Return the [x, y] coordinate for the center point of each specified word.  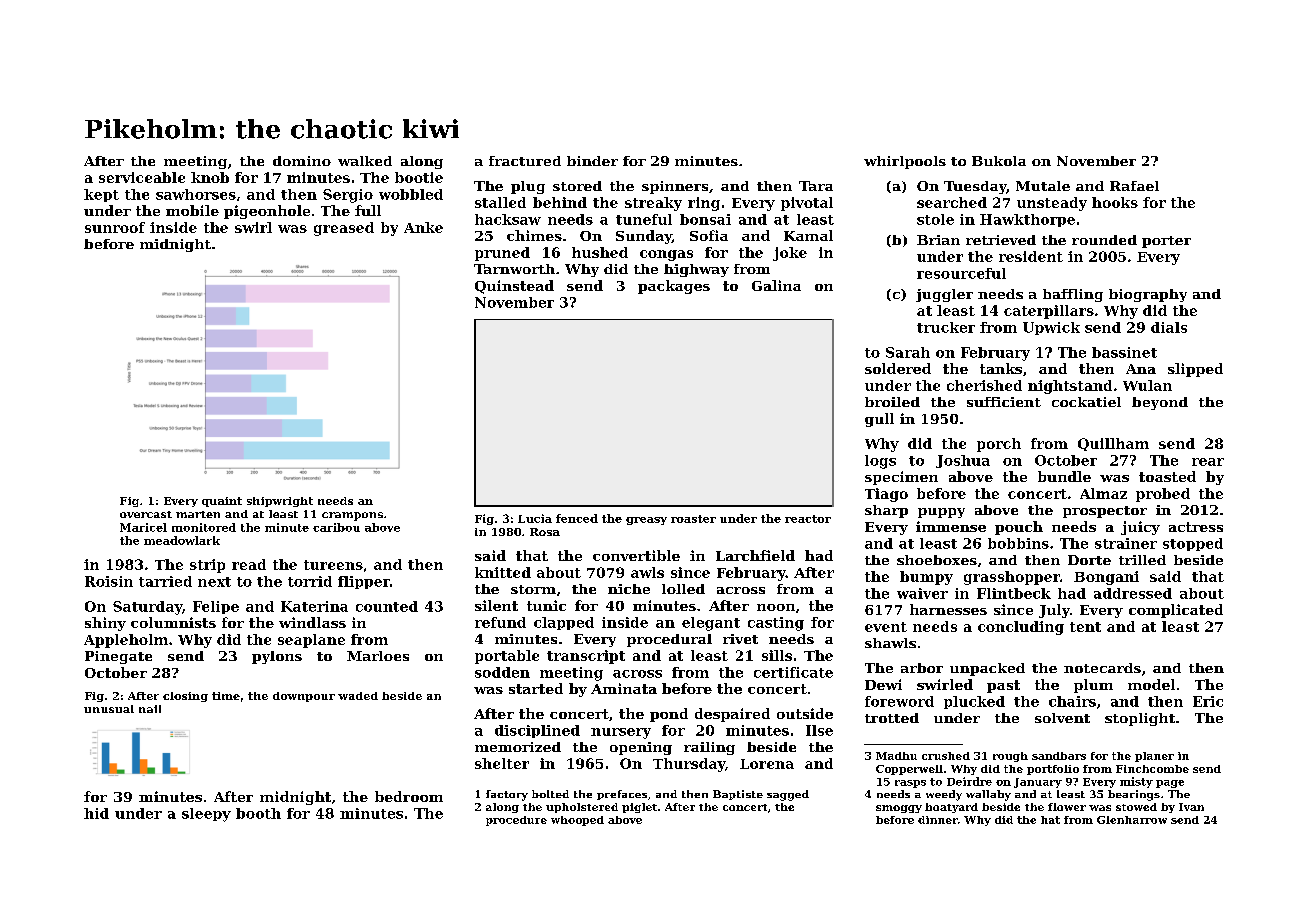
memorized [518, 747]
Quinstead [514, 287]
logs [880, 462]
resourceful [961, 273]
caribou [336, 527]
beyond [1160, 403]
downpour [304, 697]
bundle [1064, 476]
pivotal [807, 204]
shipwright [280, 502]
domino [302, 161]
